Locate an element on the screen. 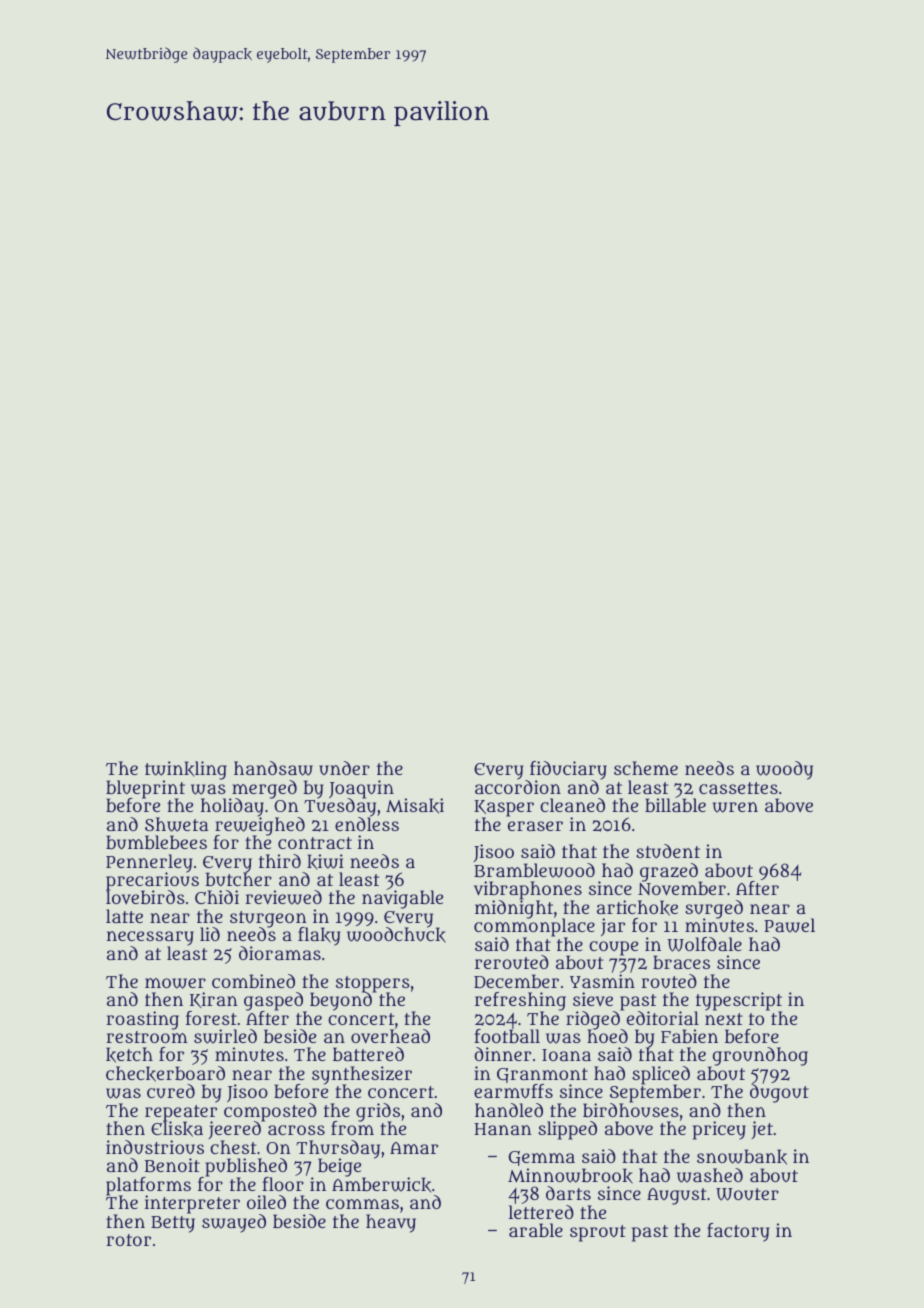  surged is located at coordinates (714, 909).
